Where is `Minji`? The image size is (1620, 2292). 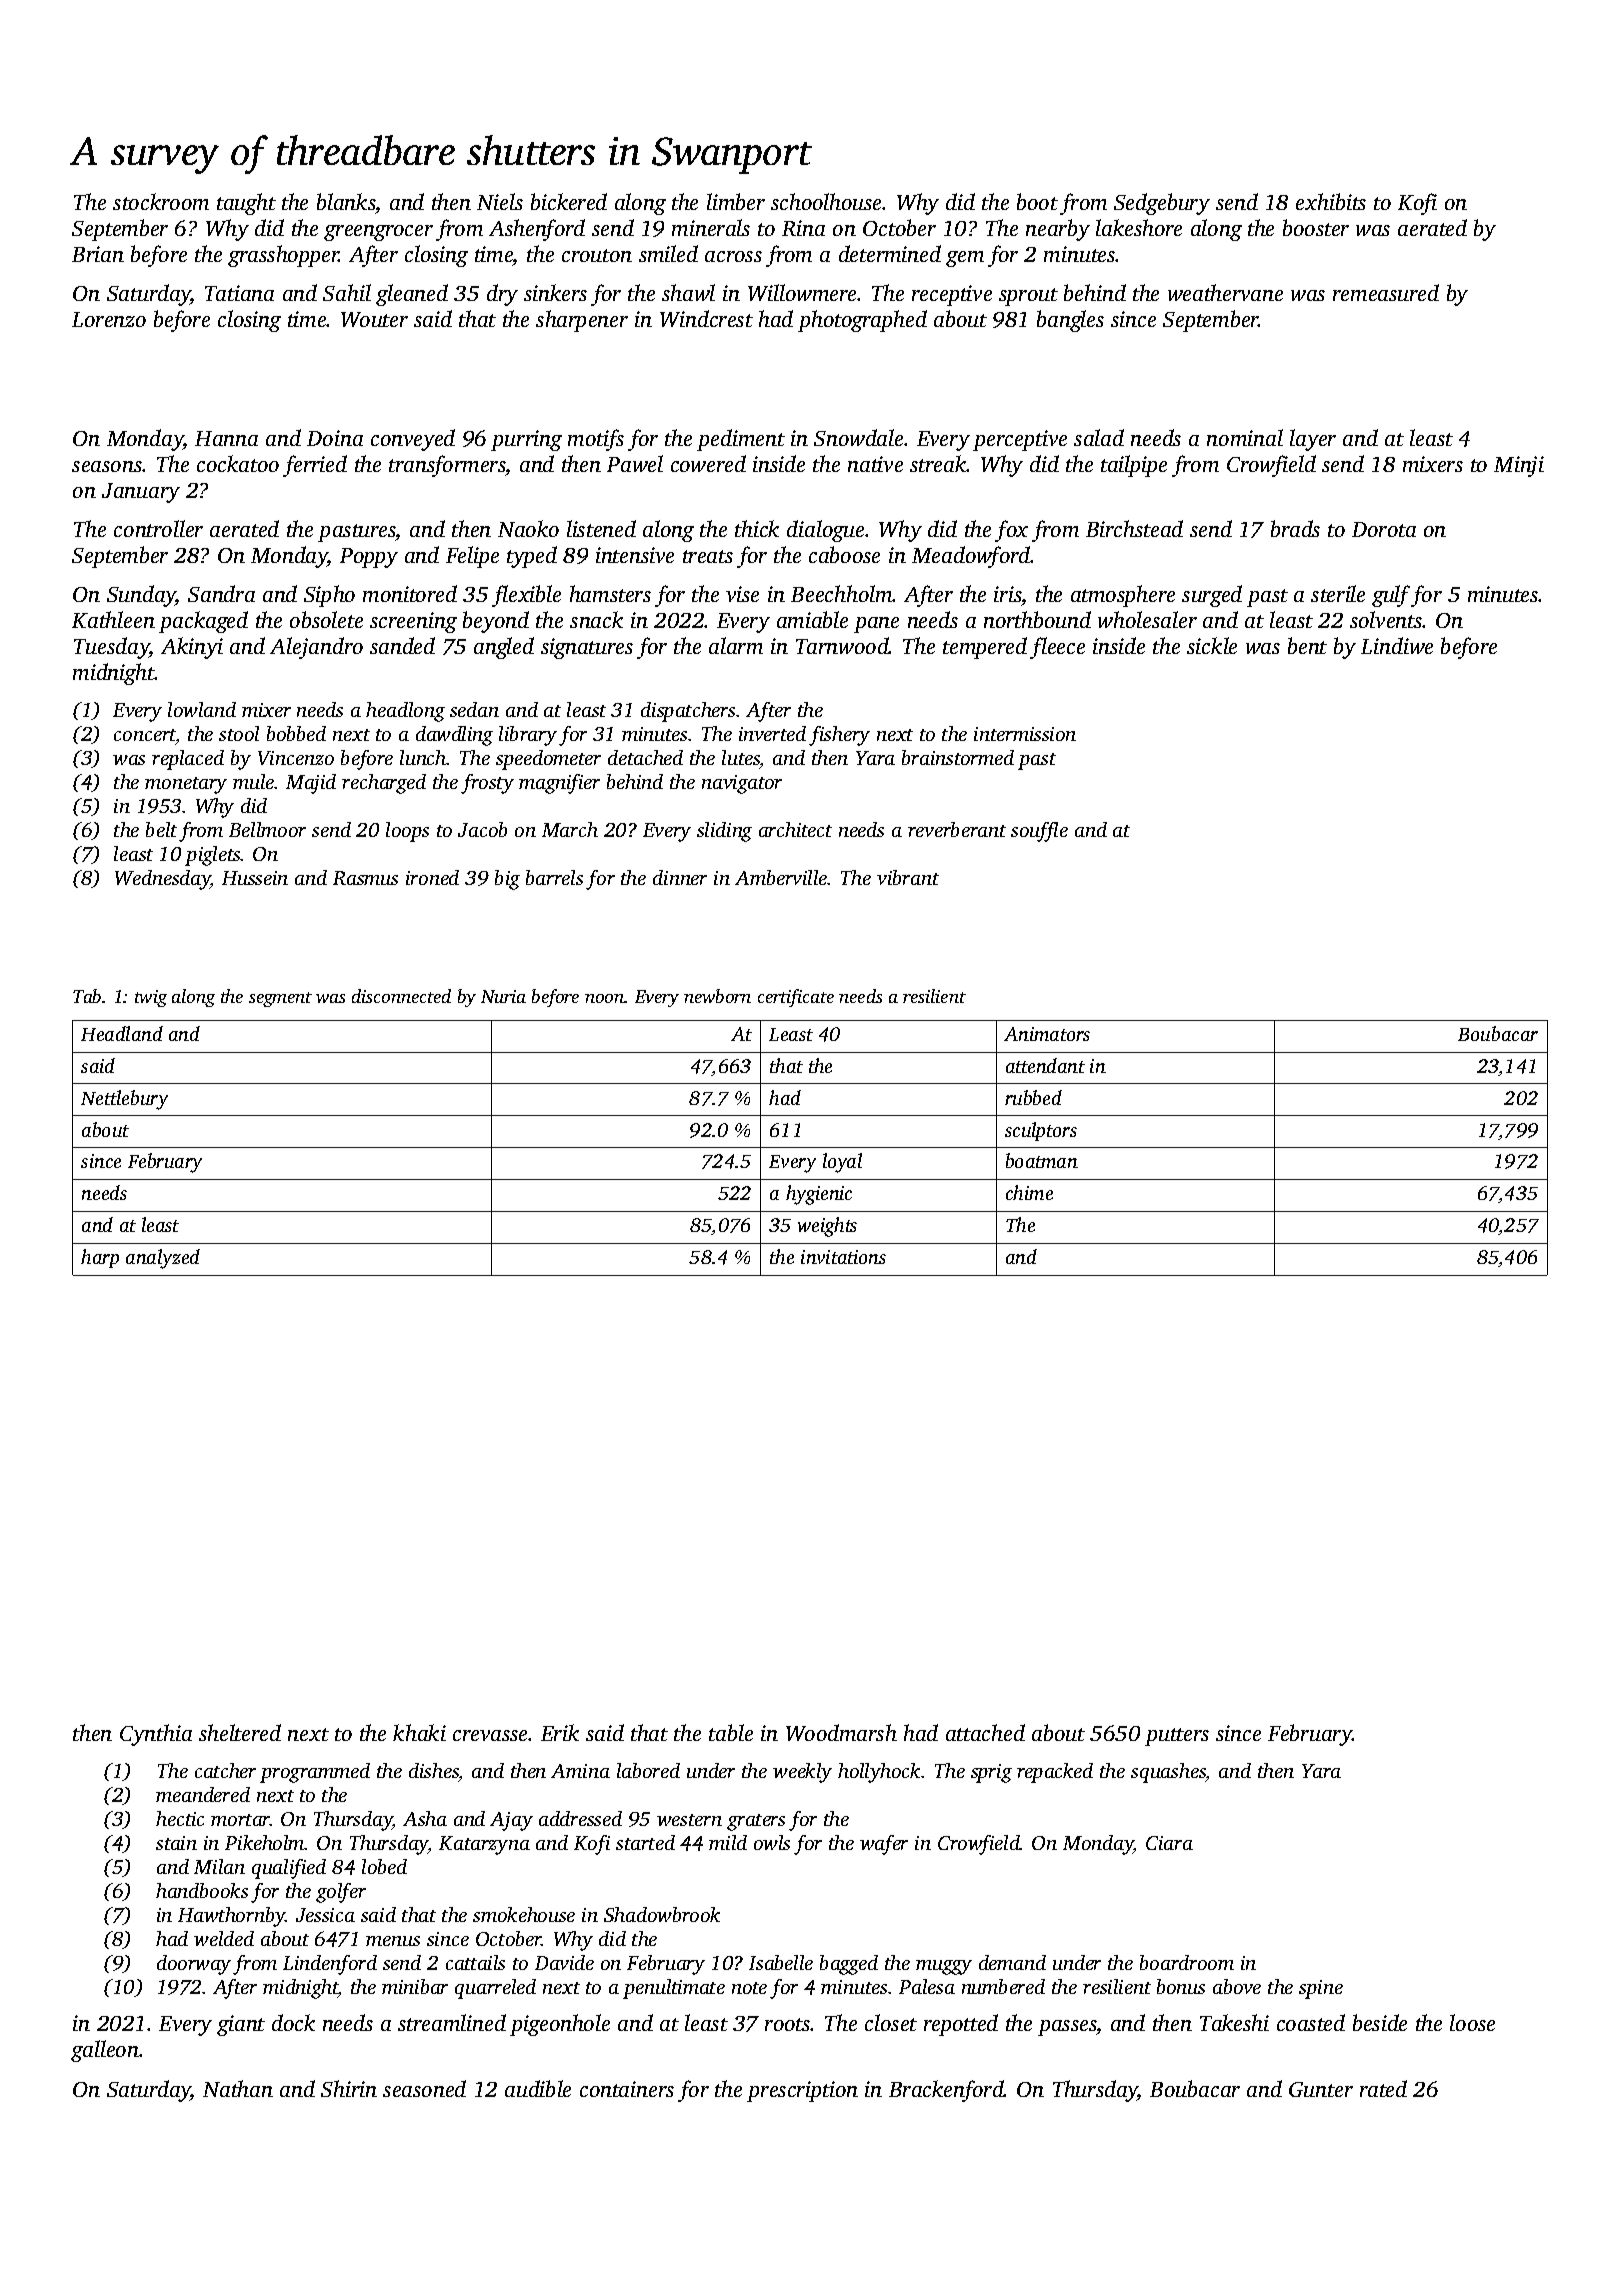
Minji is located at coordinates (1519, 466).
